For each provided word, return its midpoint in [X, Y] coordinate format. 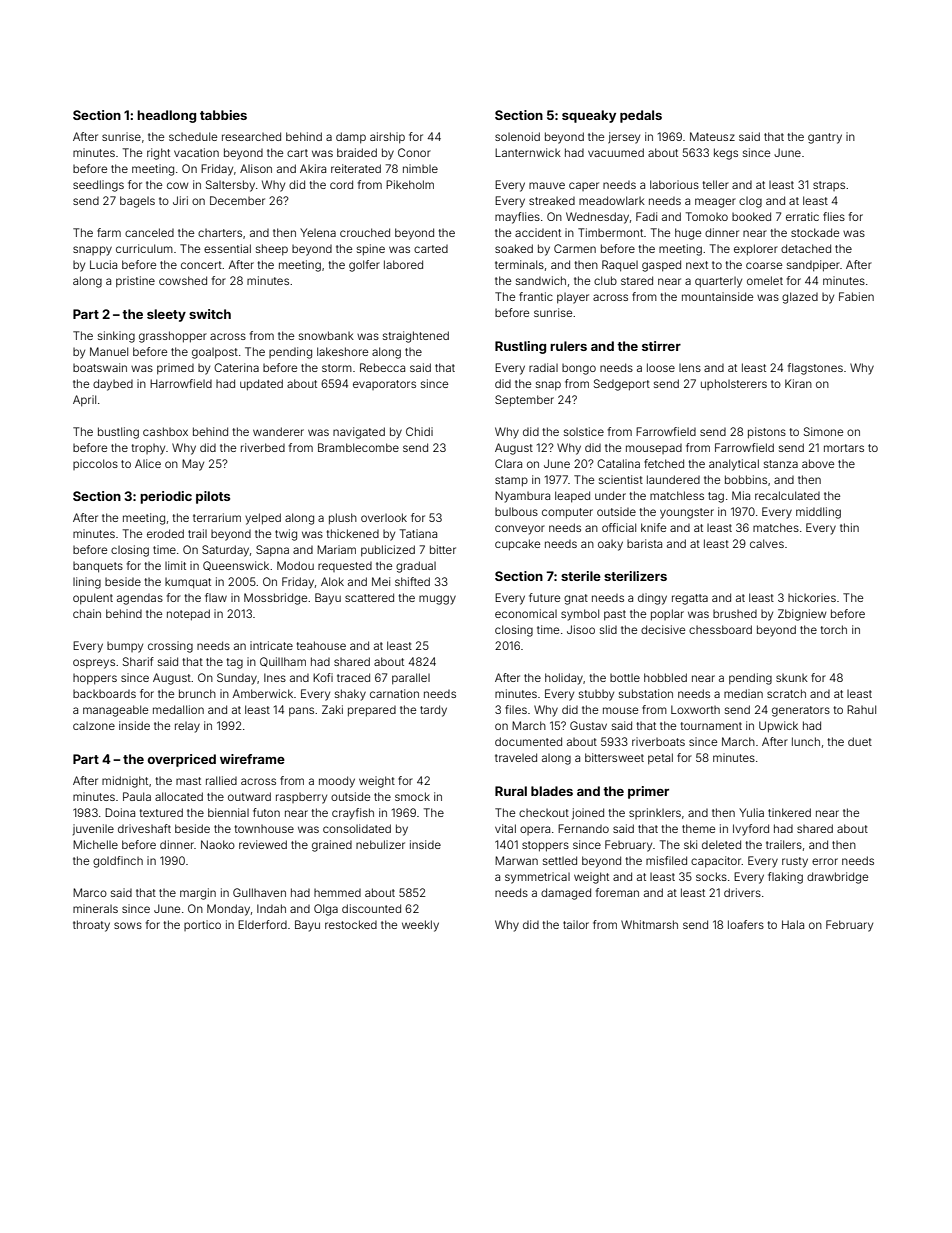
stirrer [661, 346]
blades [552, 791]
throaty [91, 926]
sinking [116, 337]
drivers [742, 892]
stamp [511, 481]
